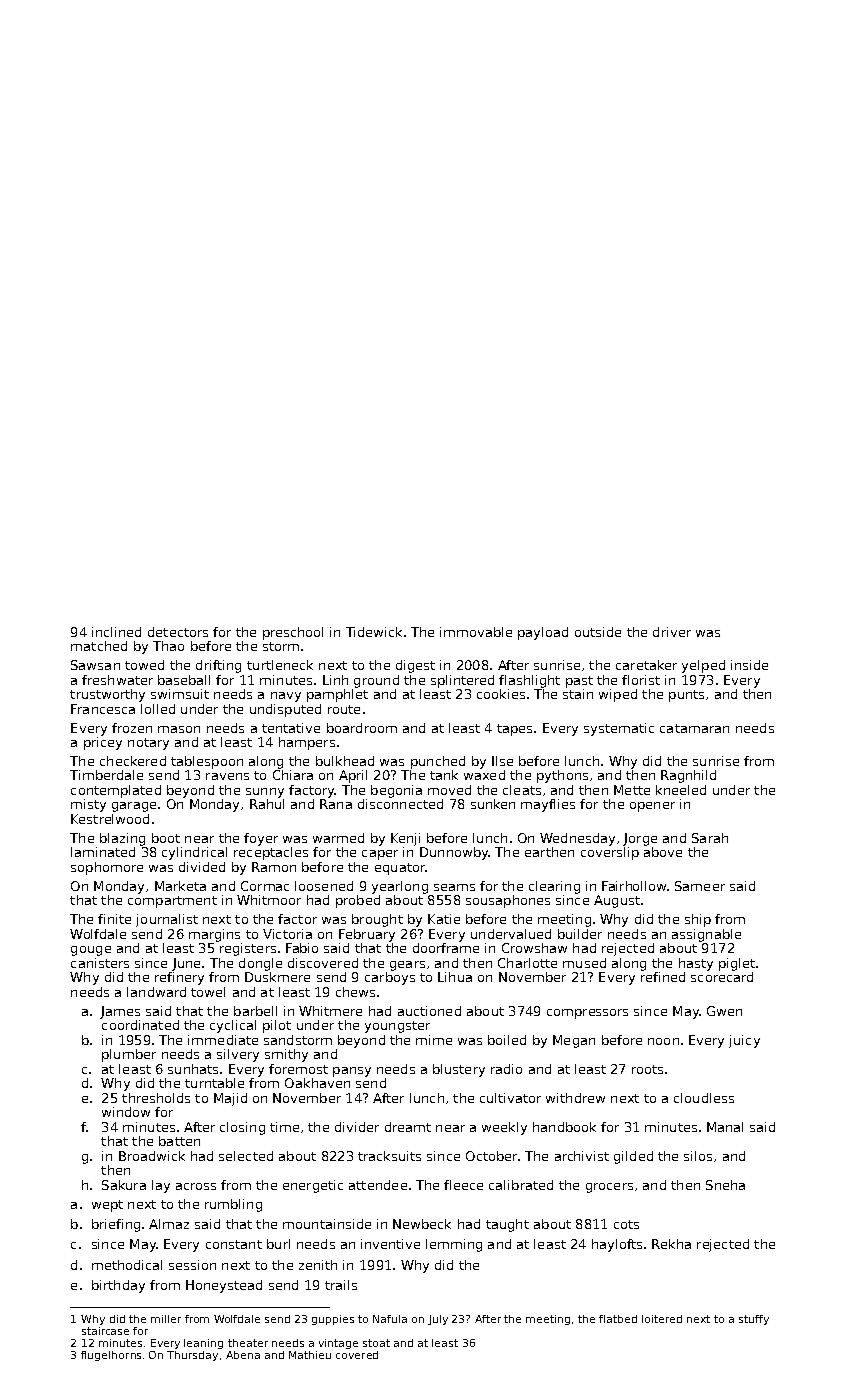 The image size is (849, 1400). Describe the element at coordinates (124, 1185) in the screenshot. I see `Sakura` at that location.
